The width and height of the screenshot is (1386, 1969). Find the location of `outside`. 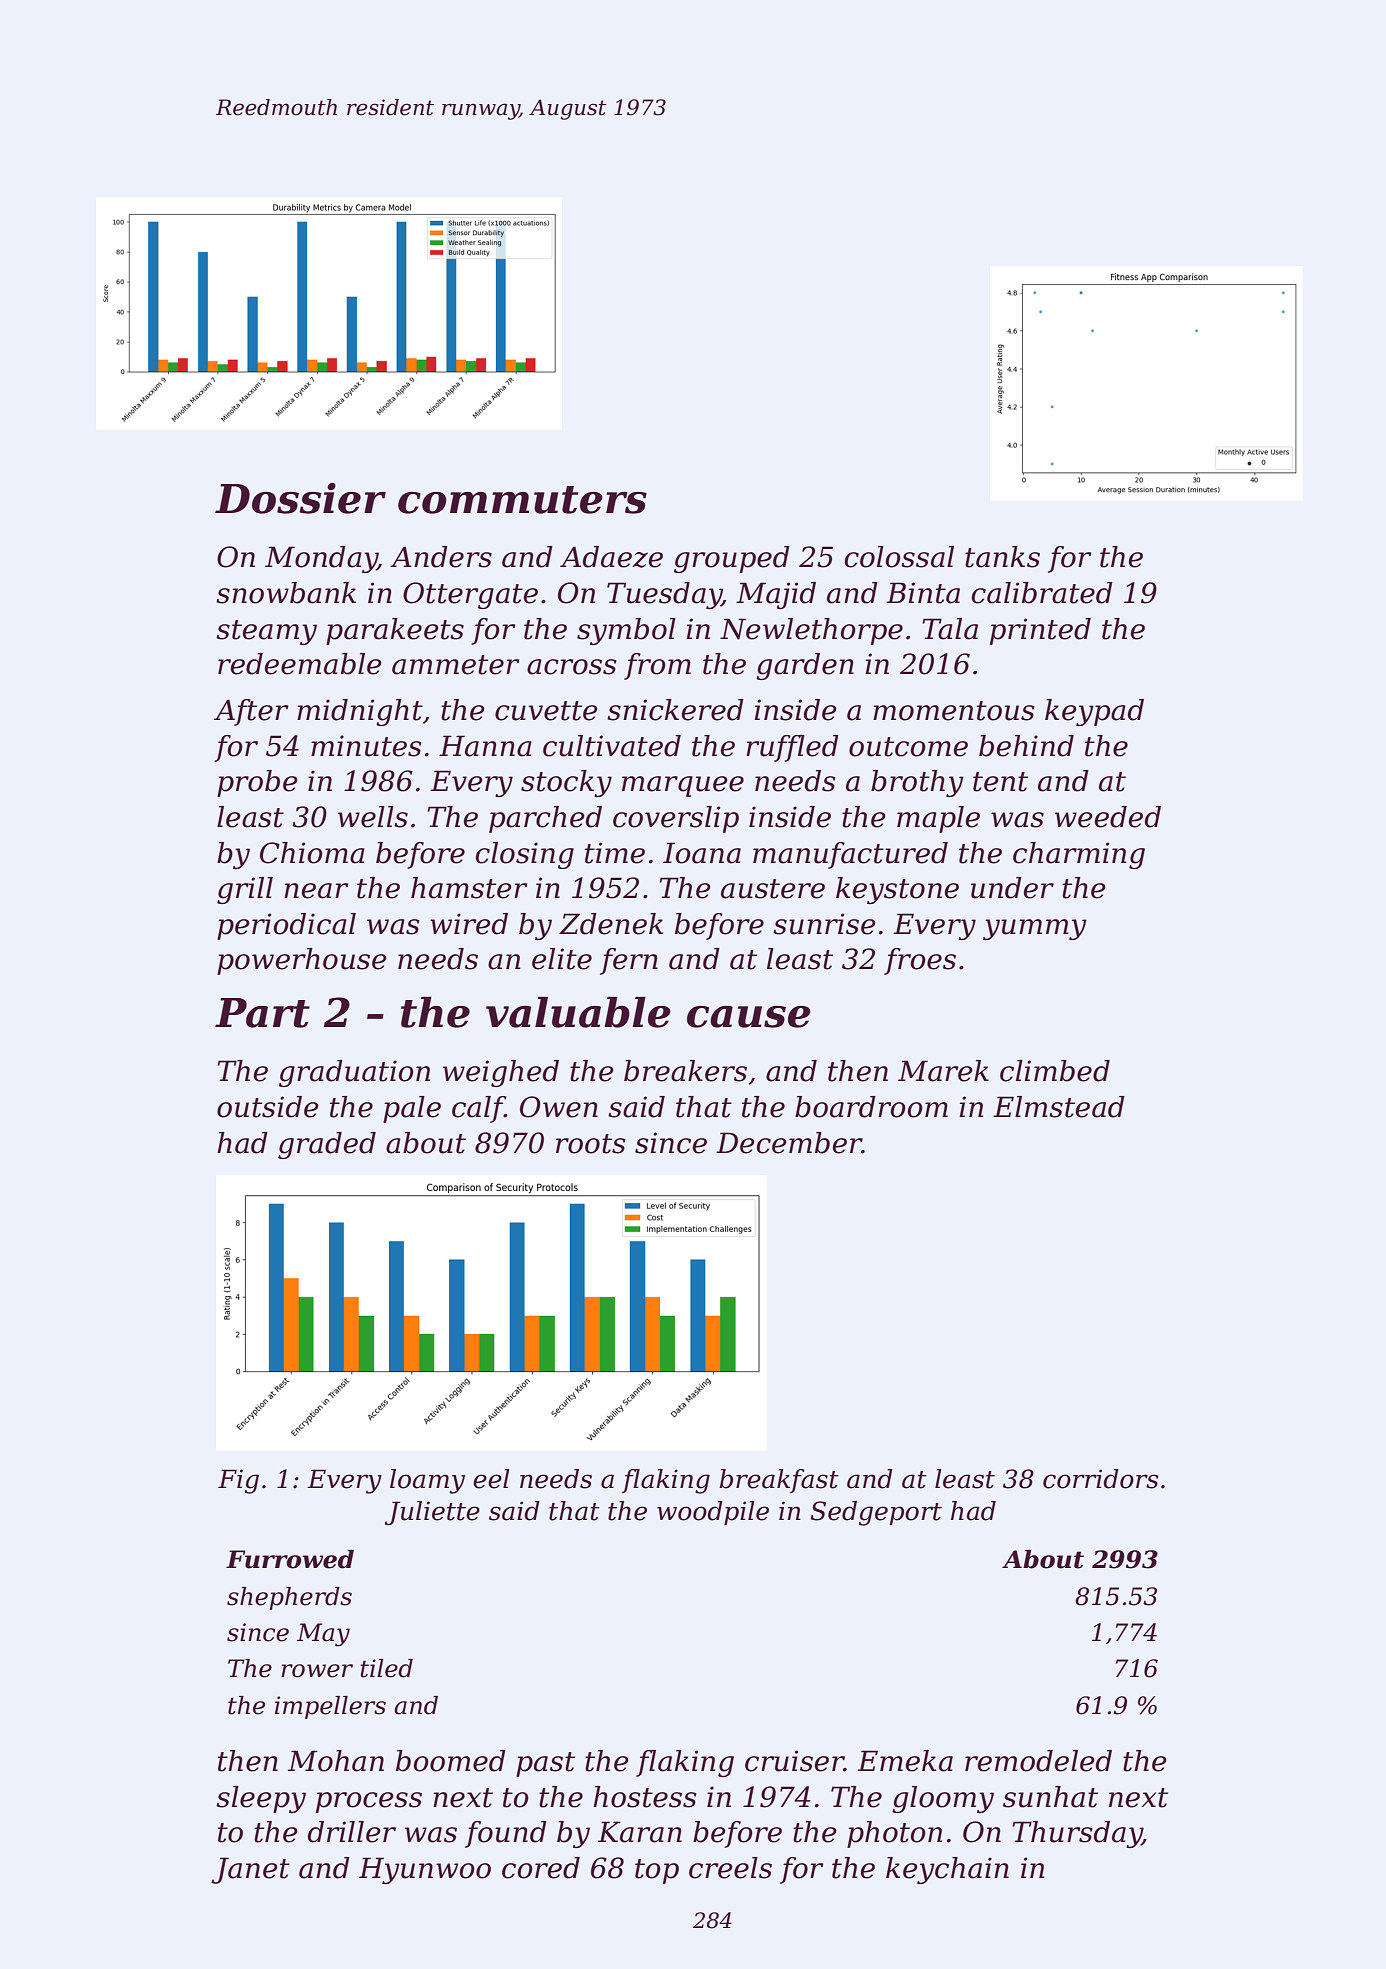

outside is located at coordinates (268, 1107).
